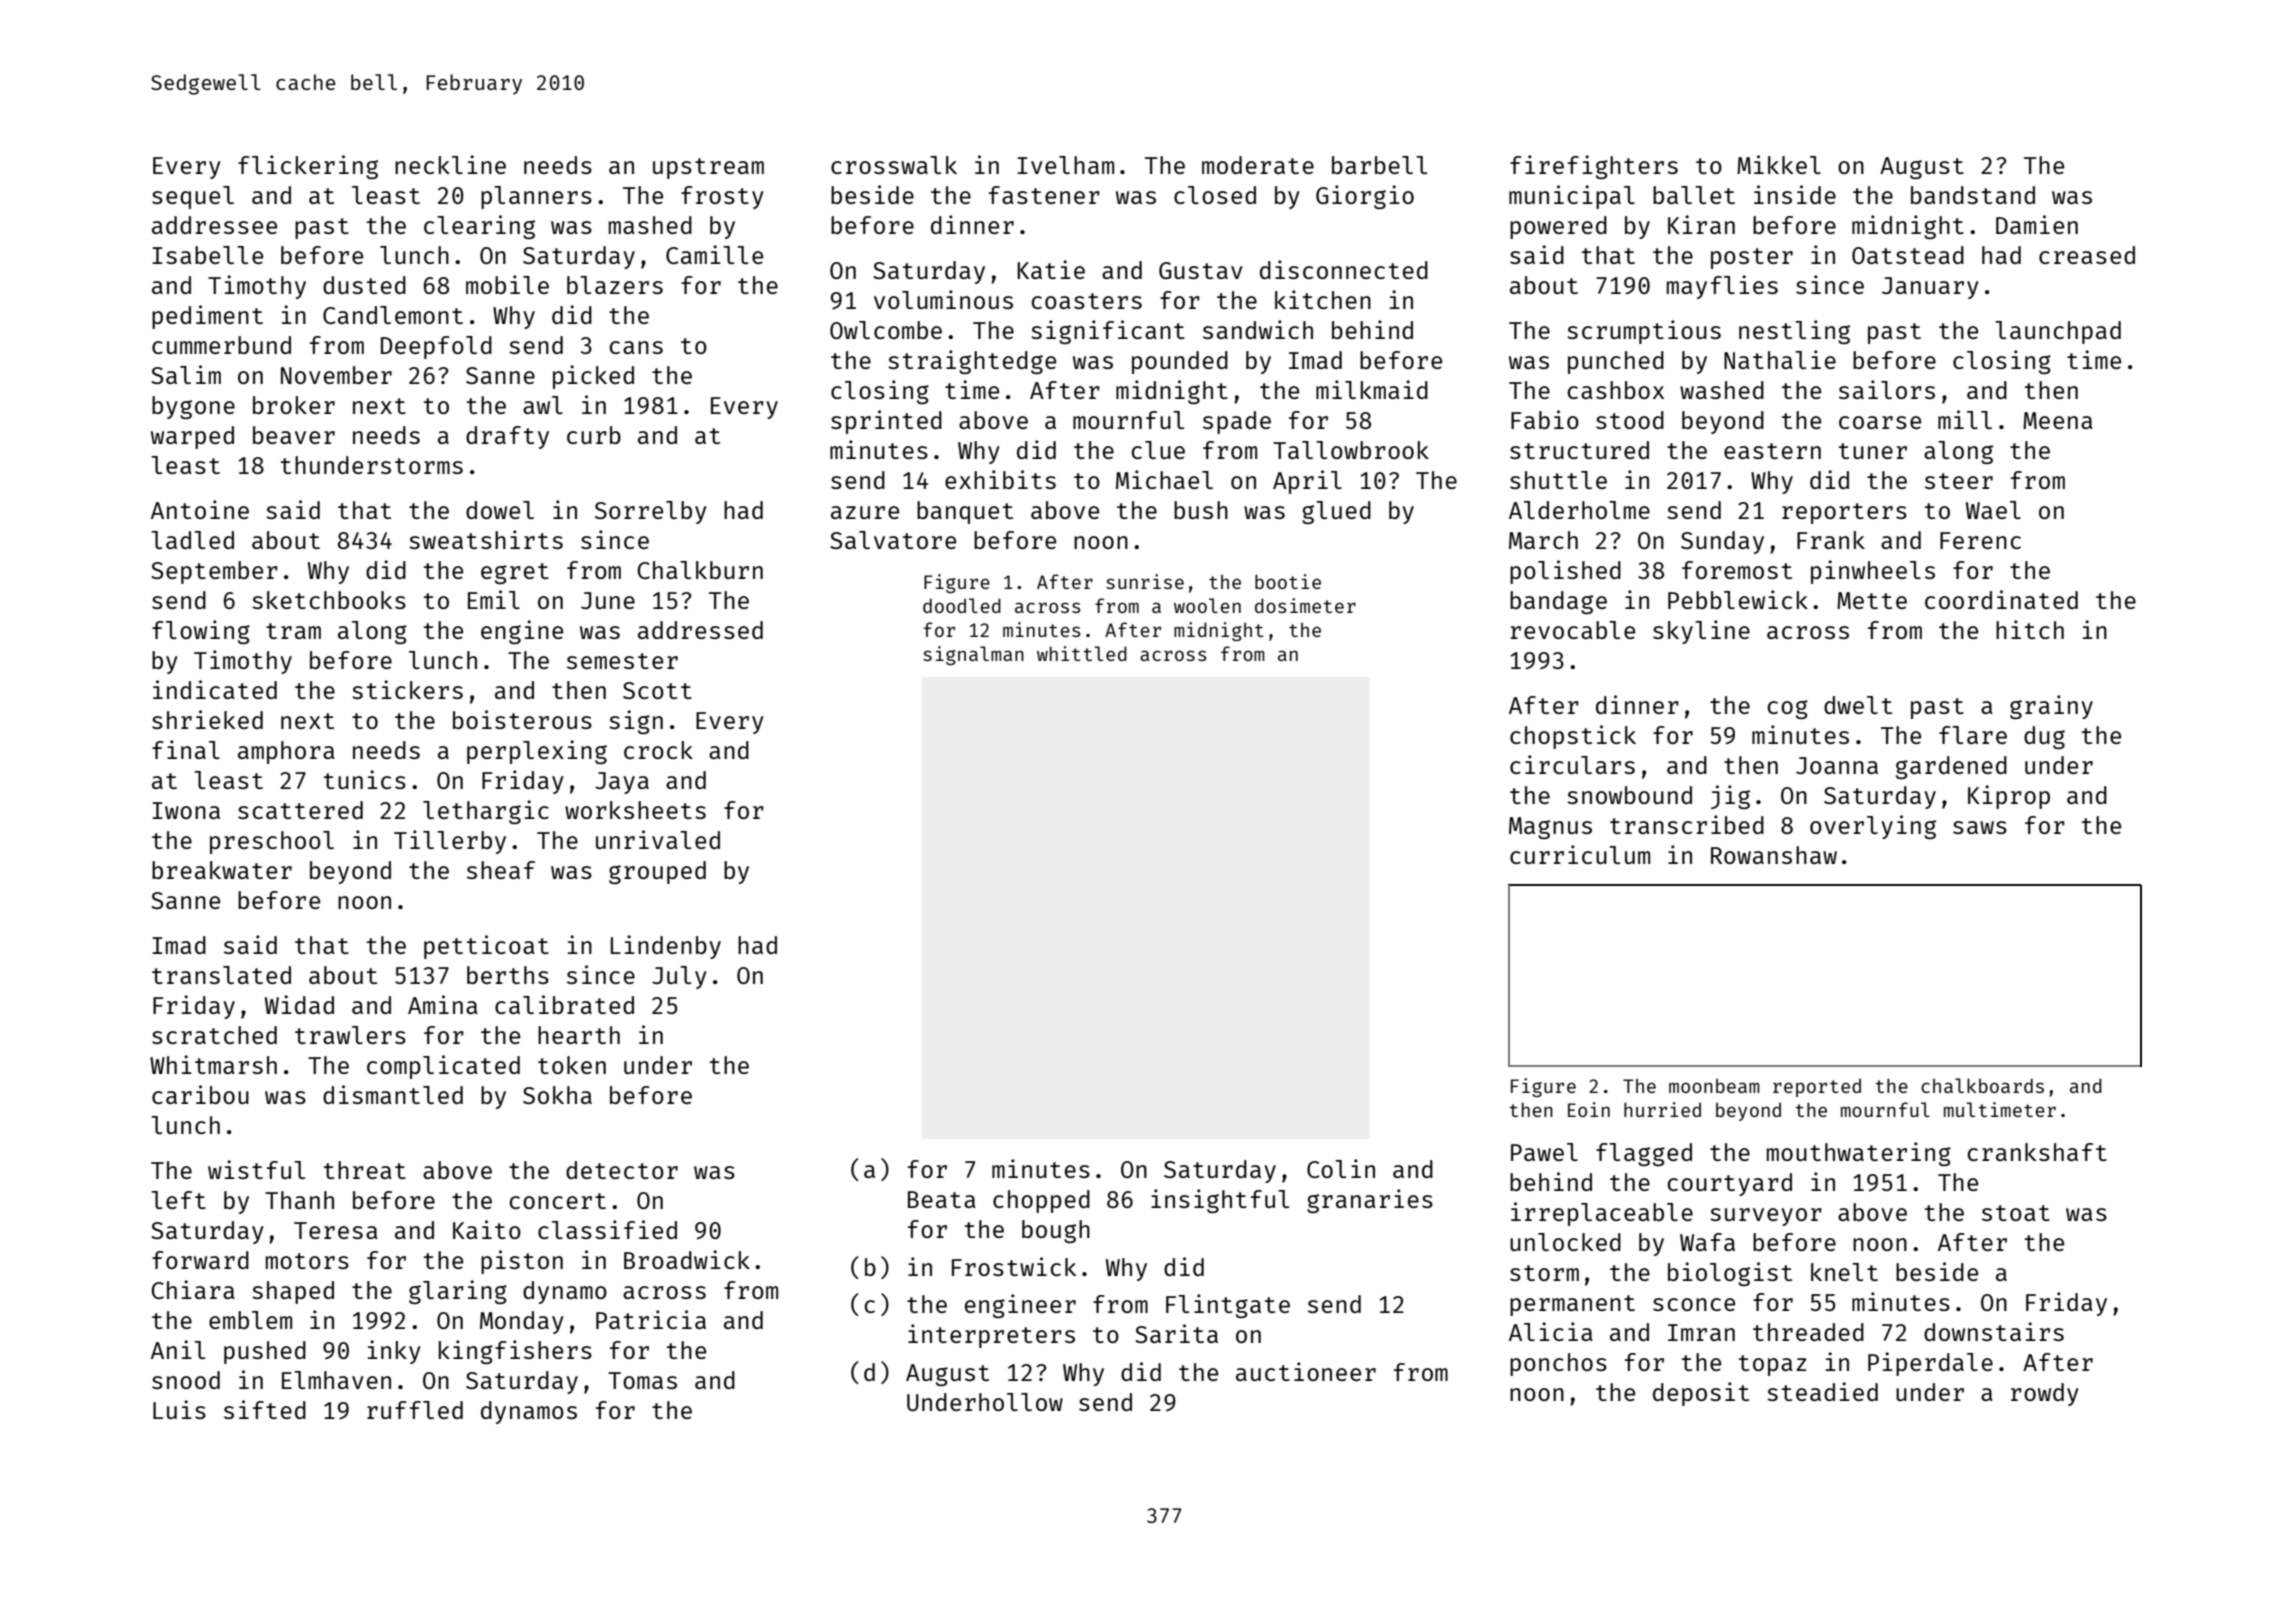 The height and width of the screenshot is (1620, 2292). Describe the element at coordinates (1573, 737) in the screenshot. I see `chopstick` at that location.
